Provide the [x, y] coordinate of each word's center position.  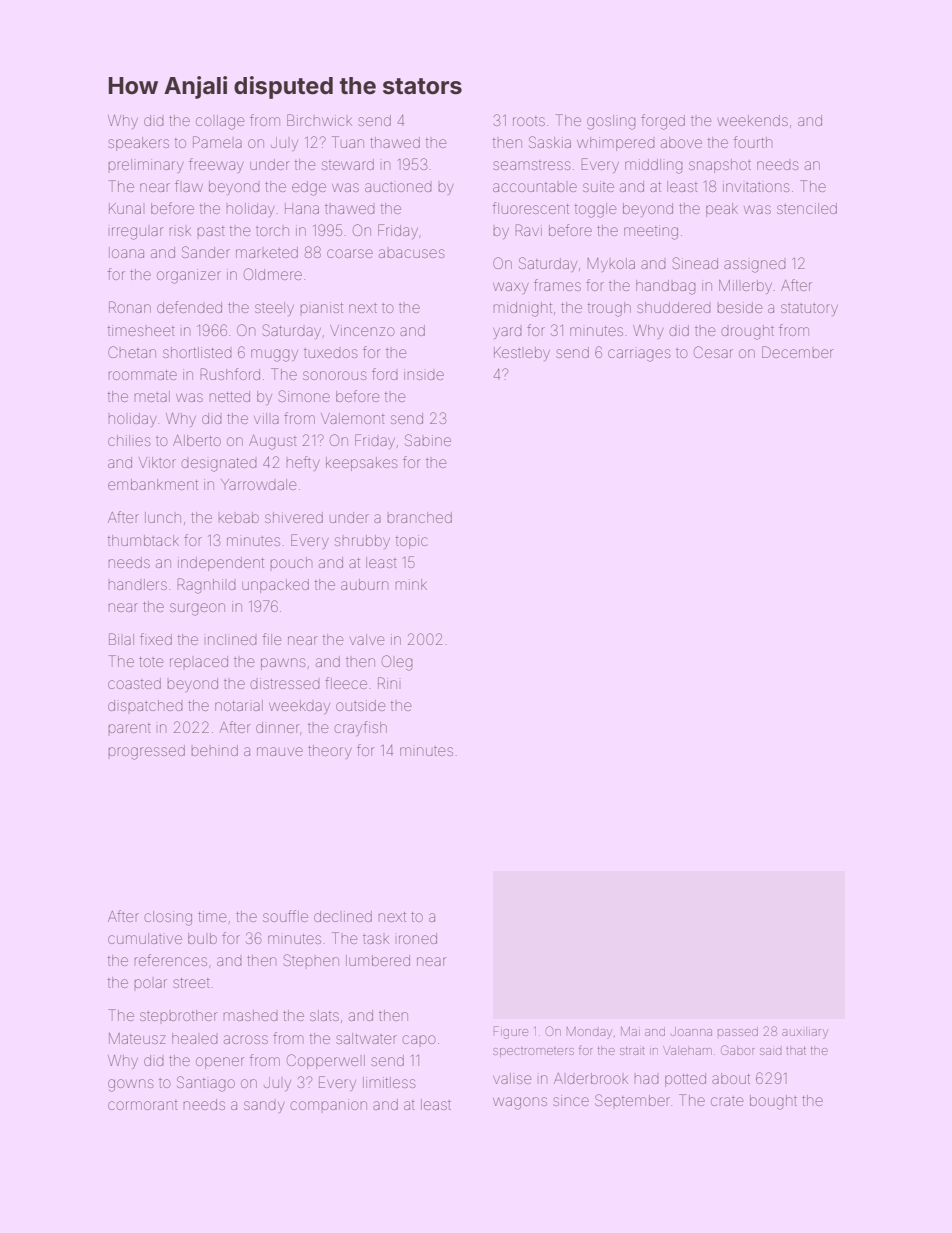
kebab [239, 517]
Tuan [348, 142]
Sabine [428, 440]
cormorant [143, 1105]
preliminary [146, 166]
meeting [651, 232]
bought [773, 1102]
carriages [639, 355]
